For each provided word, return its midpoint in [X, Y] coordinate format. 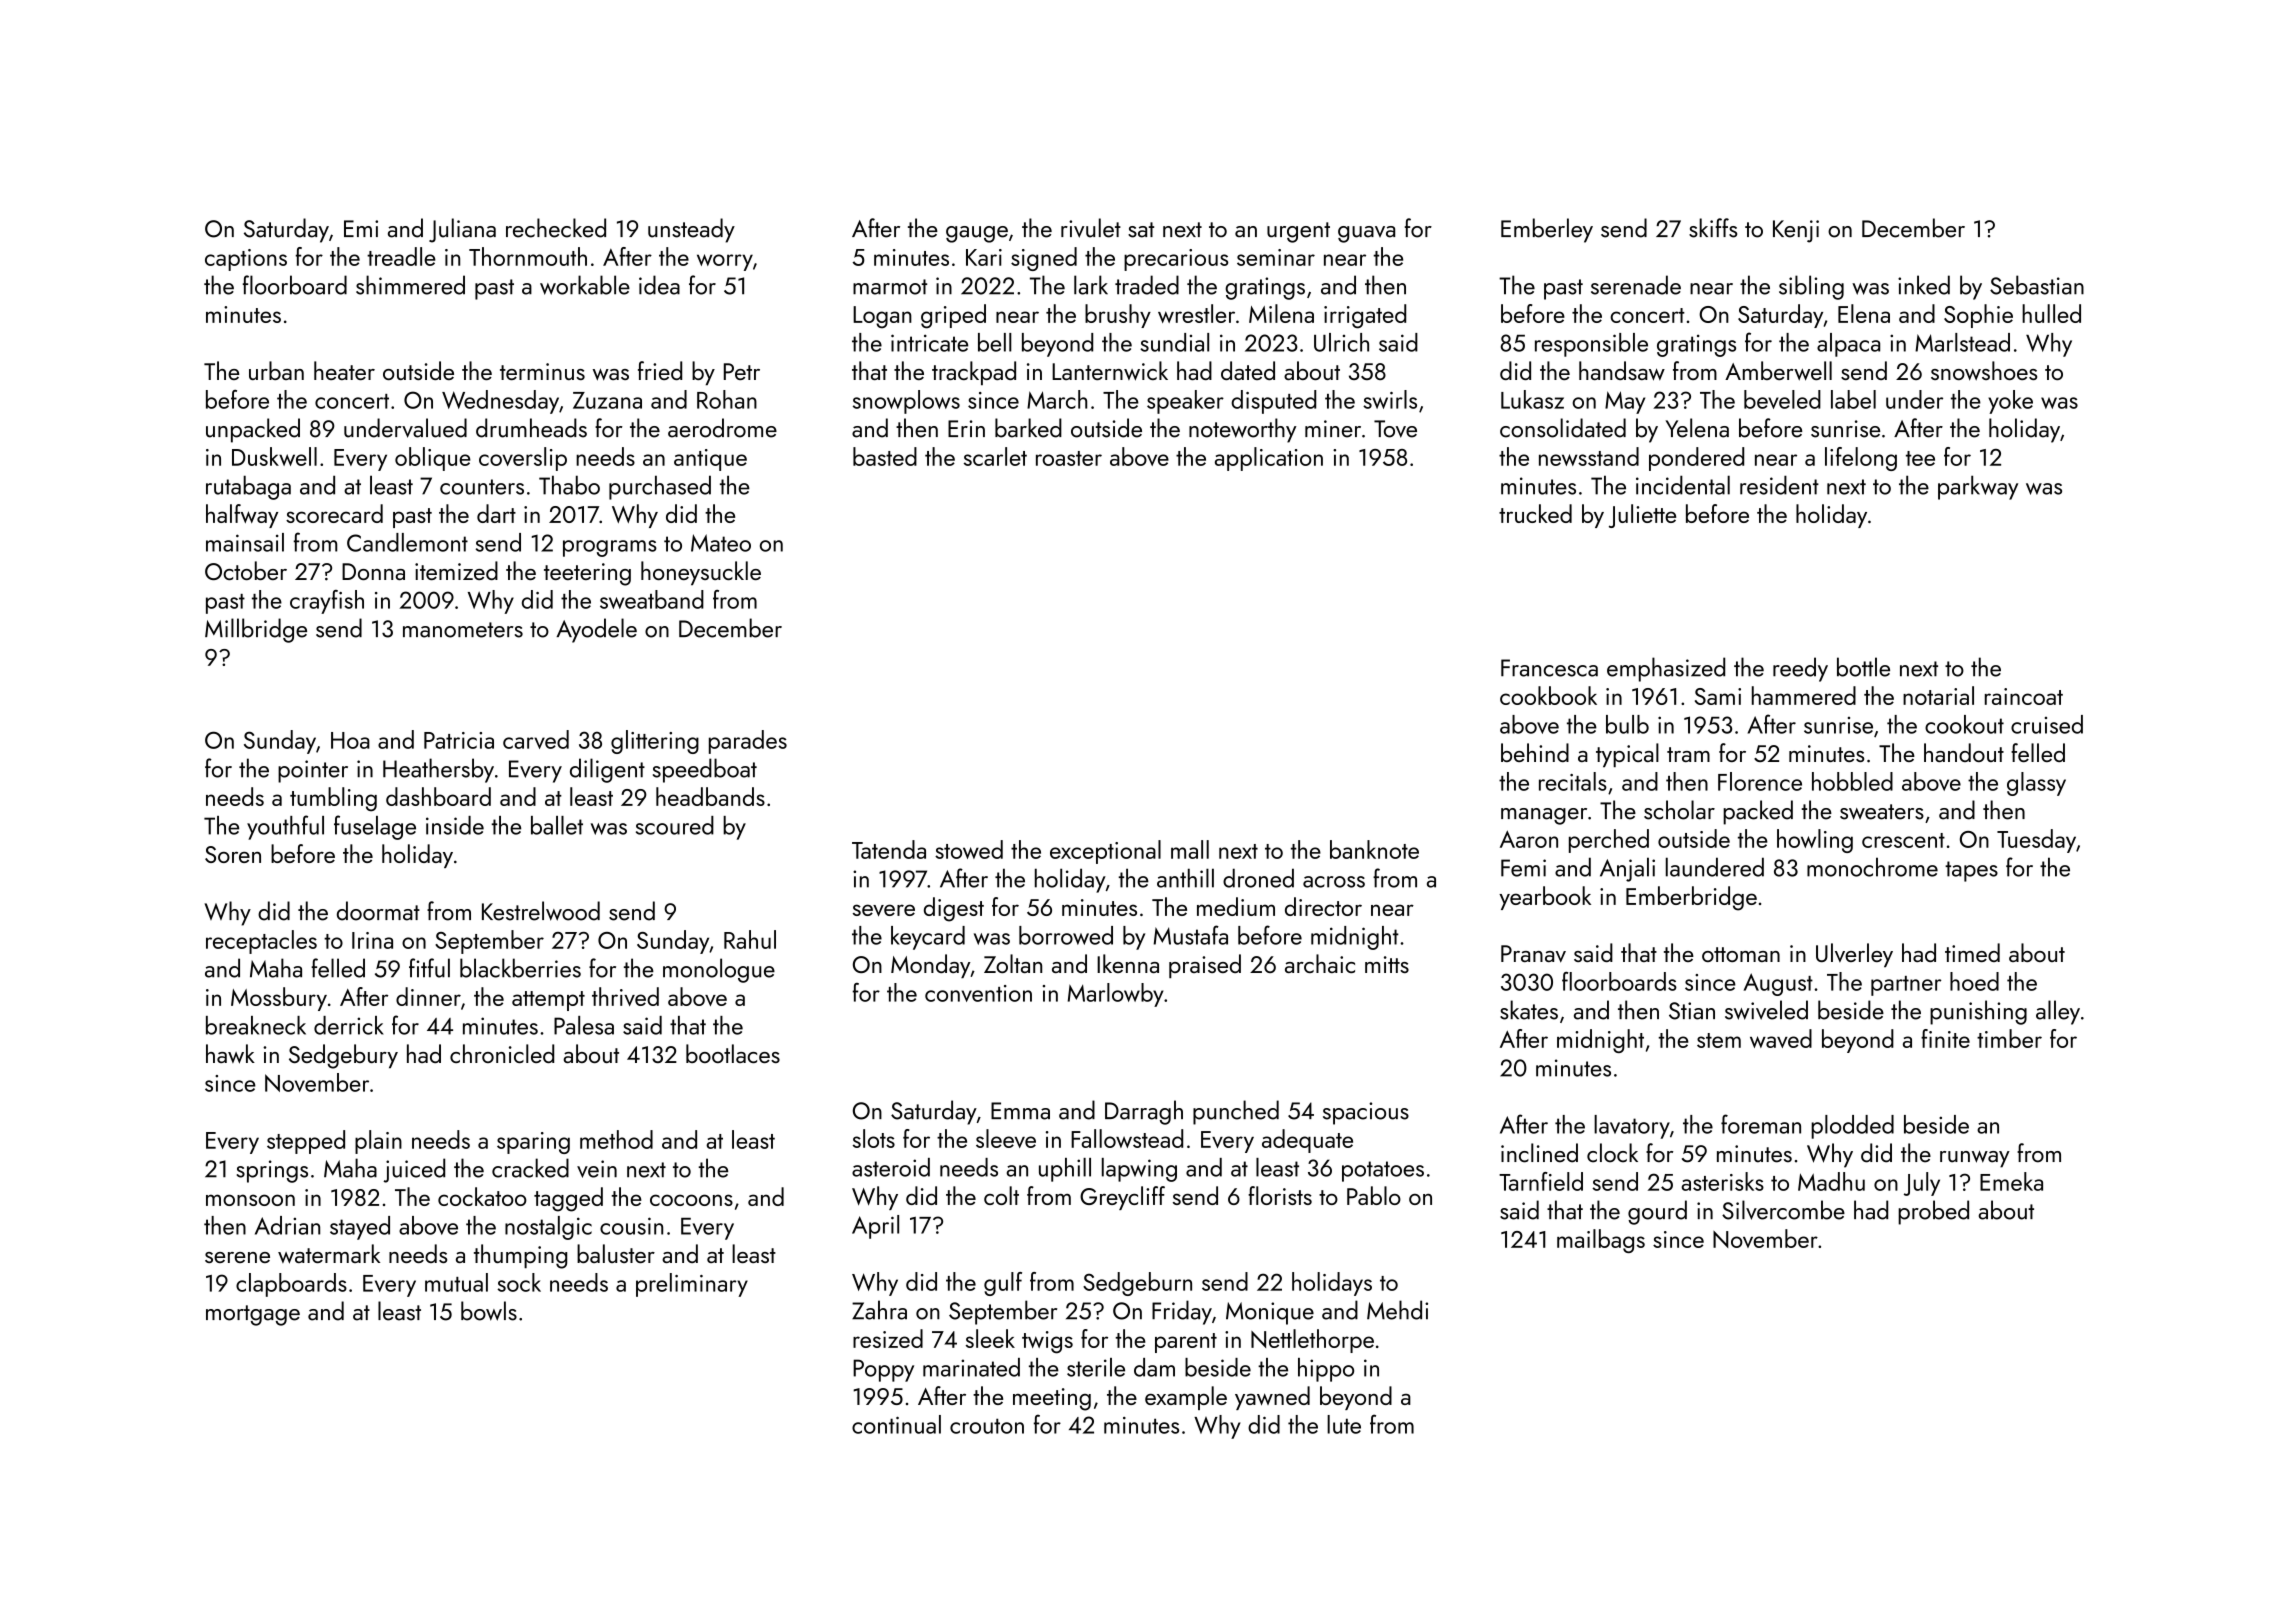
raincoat [2024, 696]
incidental [1683, 485]
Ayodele [596, 630]
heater [344, 370]
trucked [1535, 513]
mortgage [253, 1315]
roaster [1069, 458]
